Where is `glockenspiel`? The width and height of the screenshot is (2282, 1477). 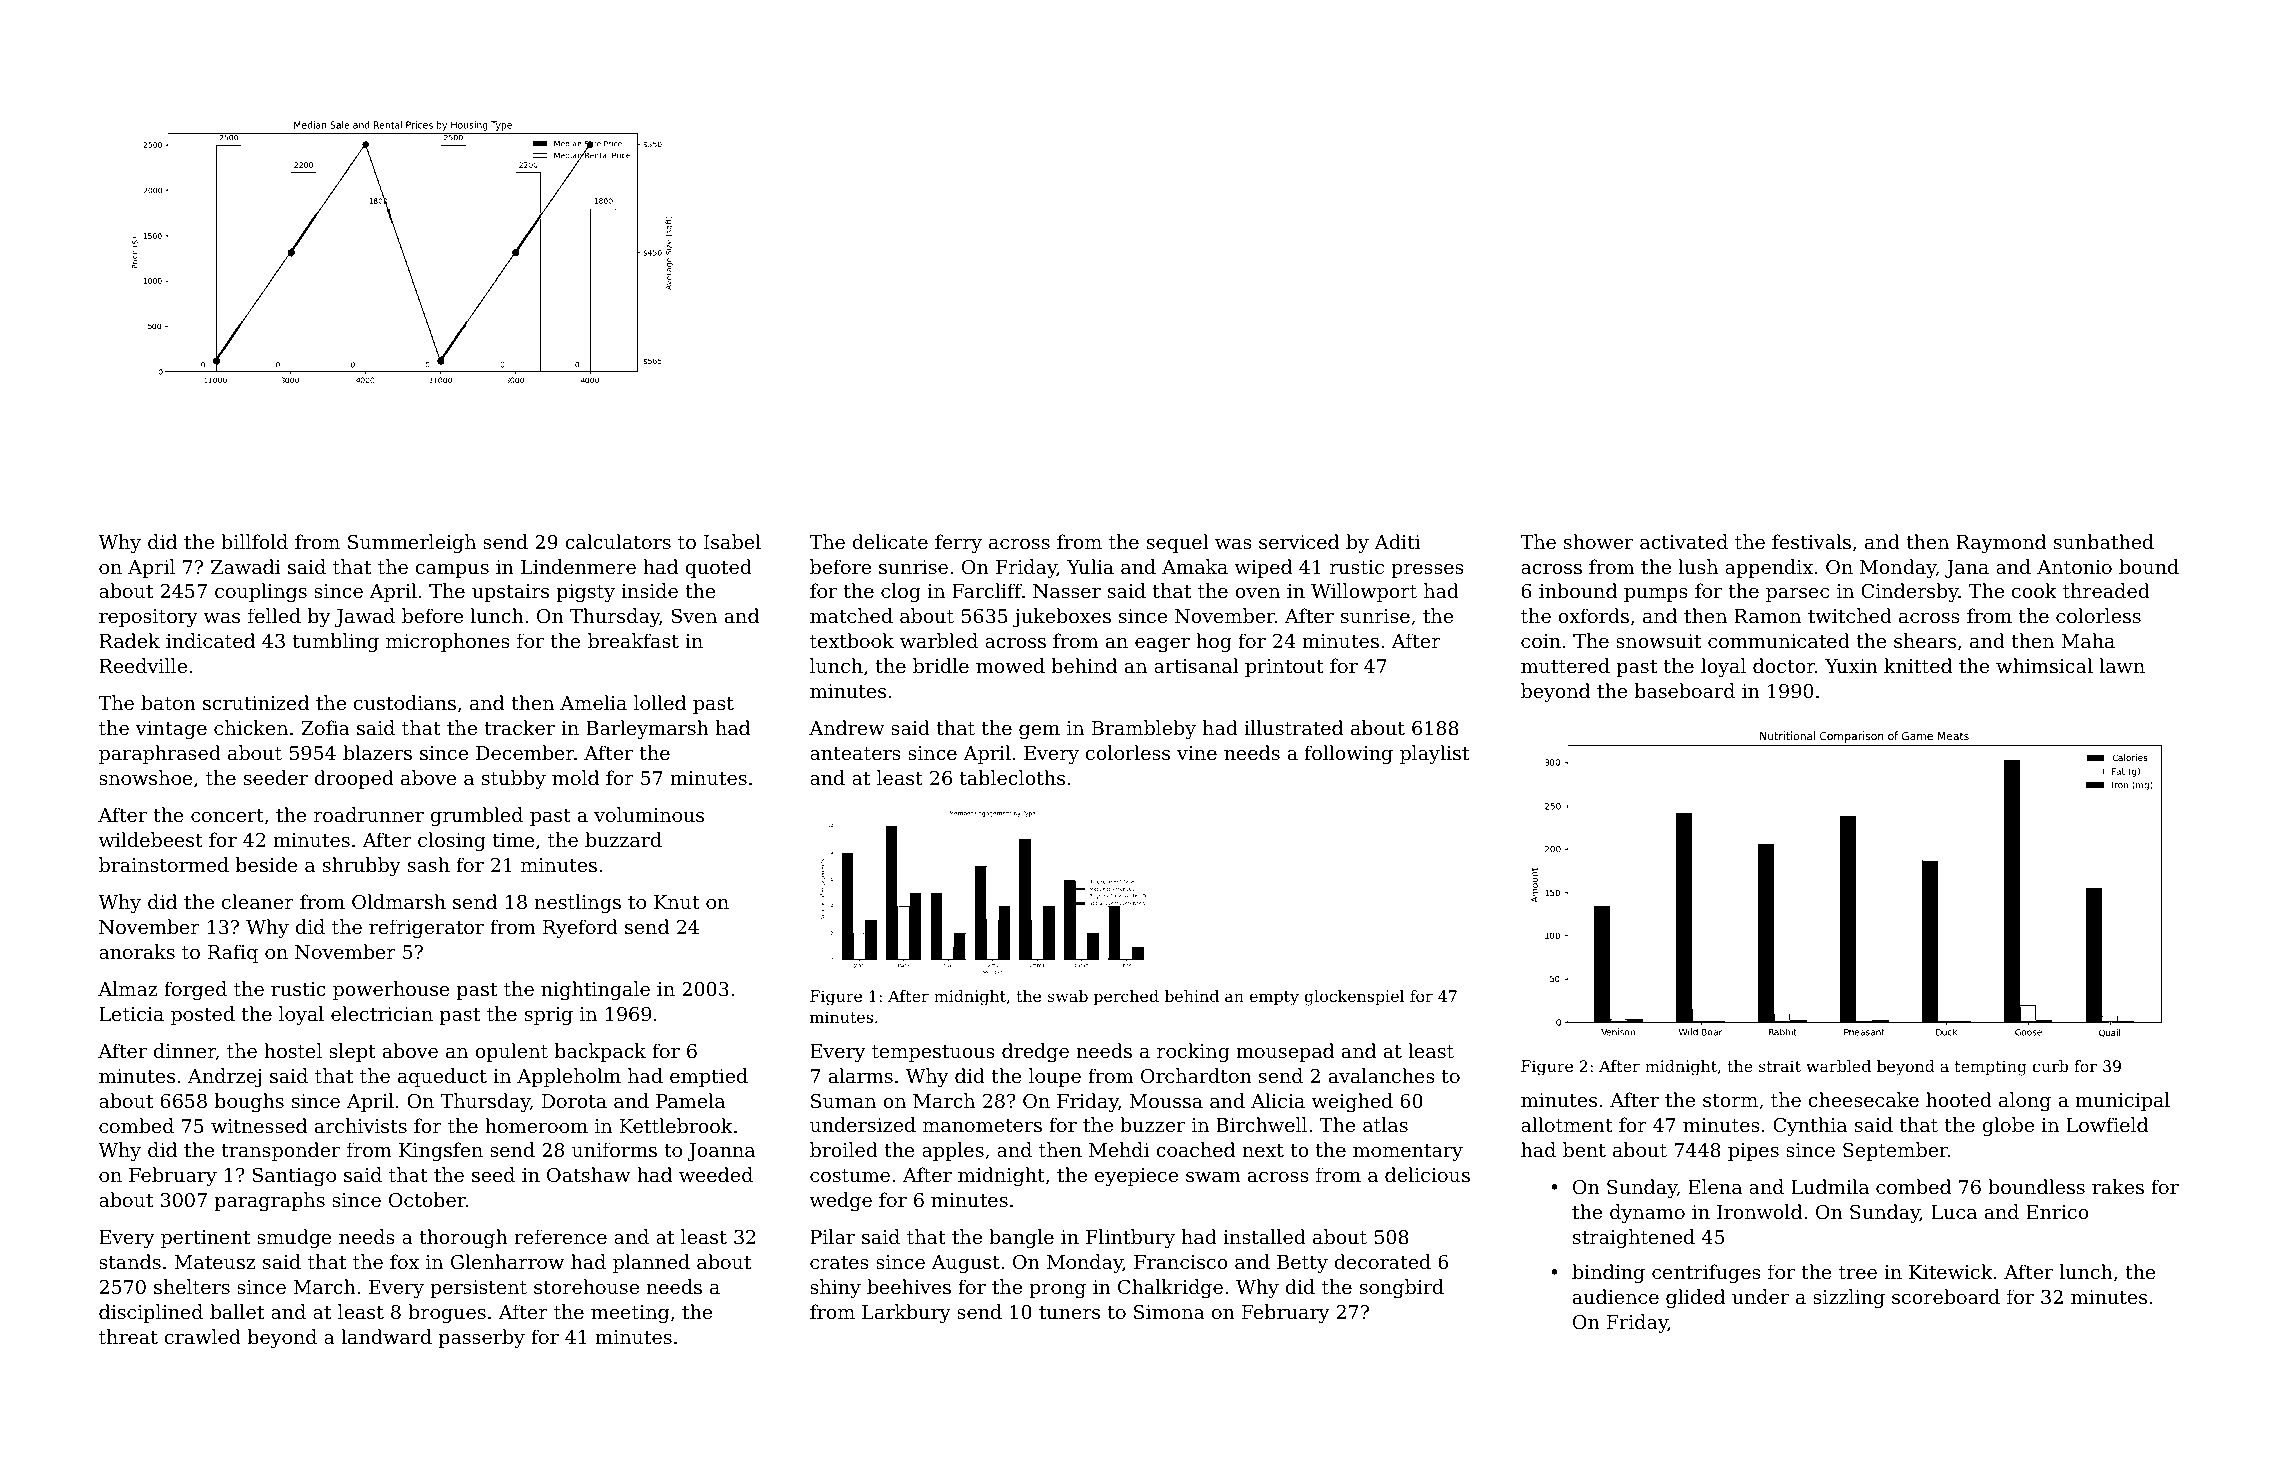 glockenspiel is located at coordinates (1354, 998).
